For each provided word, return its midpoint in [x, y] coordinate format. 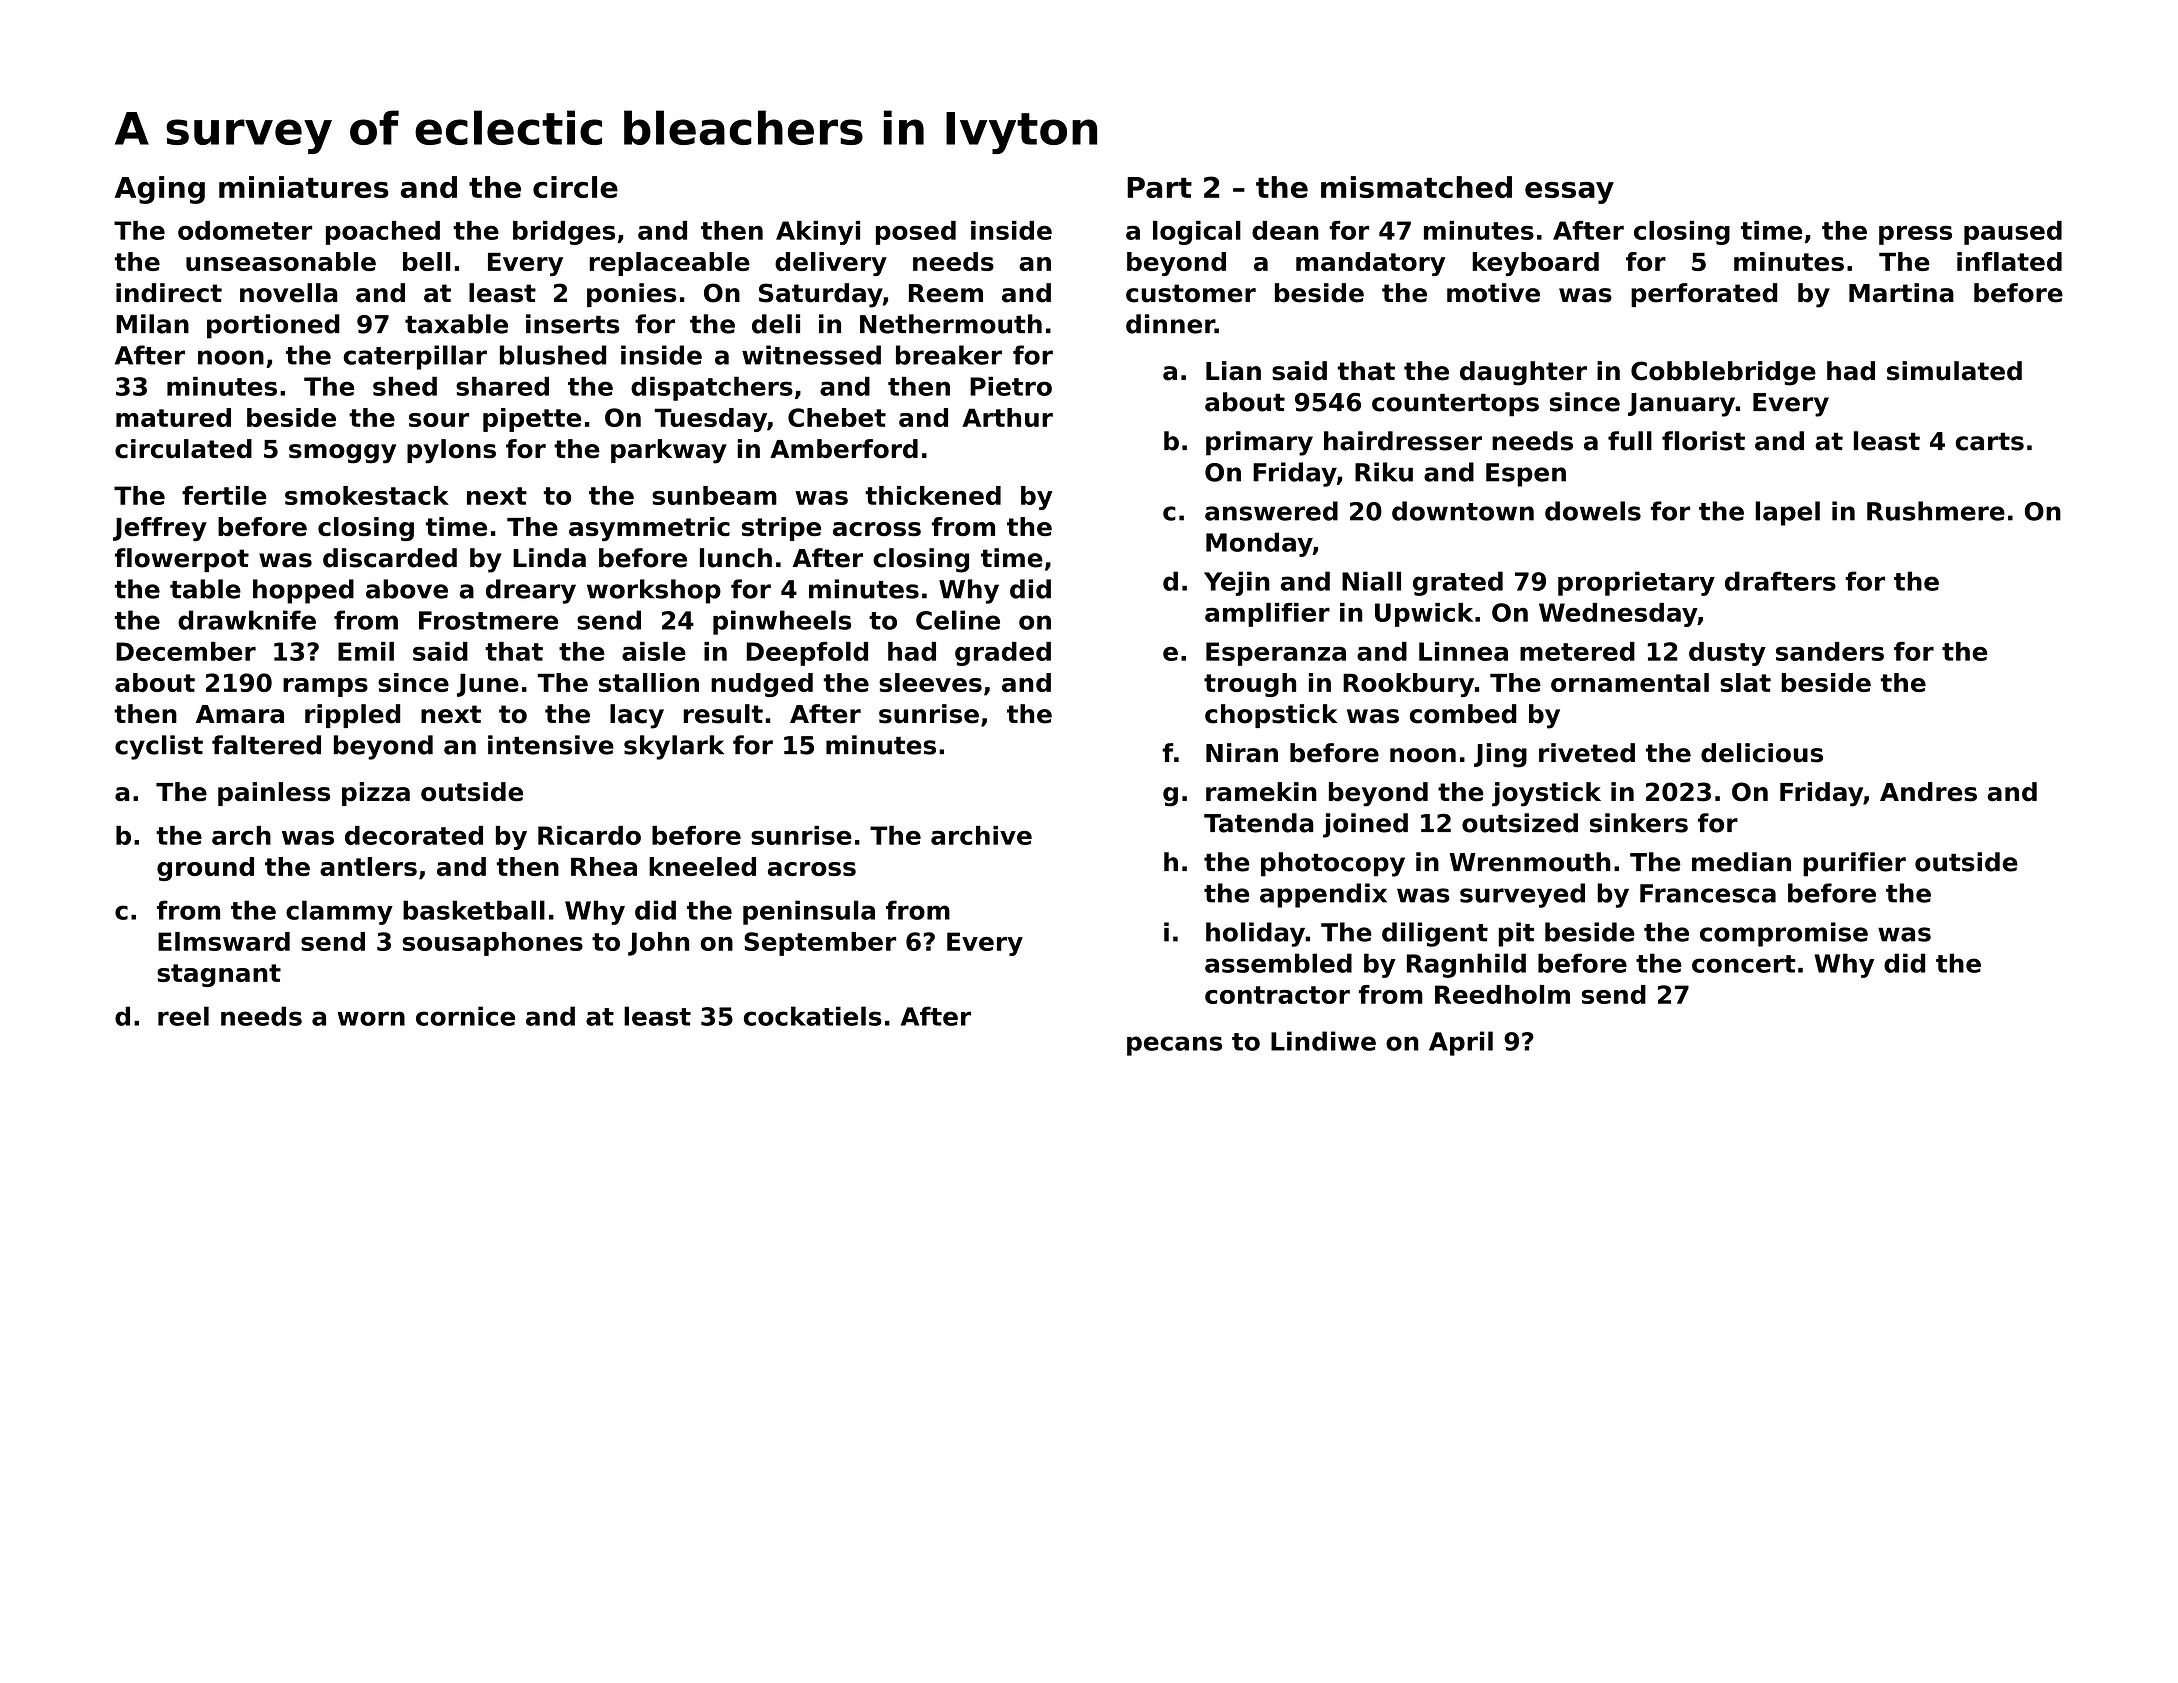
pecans [1174, 1046]
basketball [474, 910]
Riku [1384, 472]
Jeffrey [160, 529]
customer [1191, 293]
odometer [245, 230]
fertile [224, 495]
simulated [1954, 371]
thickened [933, 495]
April [1461, 1043]
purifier [1854, 864]
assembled [1278, 963]
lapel [1787, 513]
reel [183, 1016]
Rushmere [1936, 511]
